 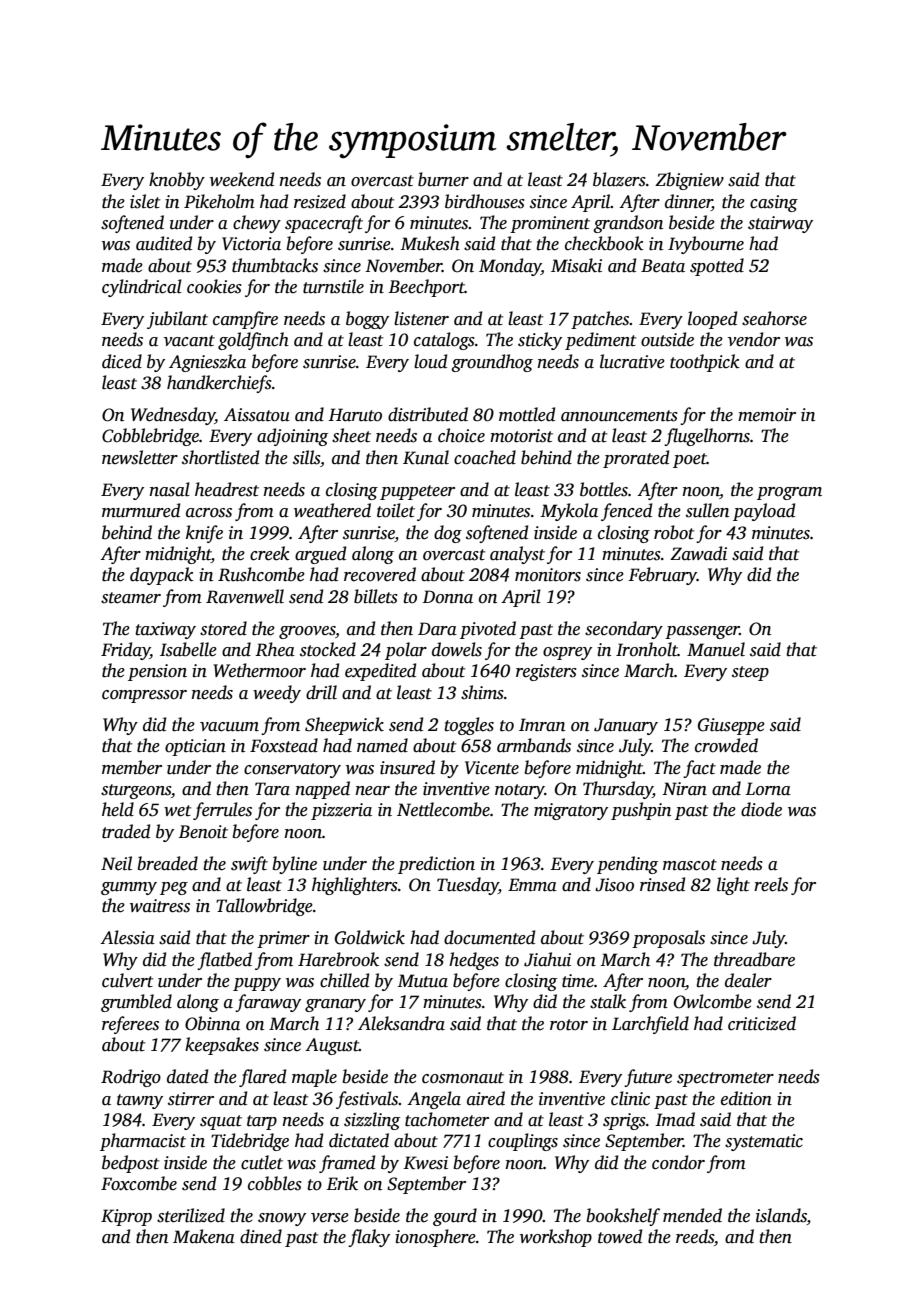 What do you see at coordinates (367, 320) in the image?
I see `boggy` at bounding box center [367, 320].
